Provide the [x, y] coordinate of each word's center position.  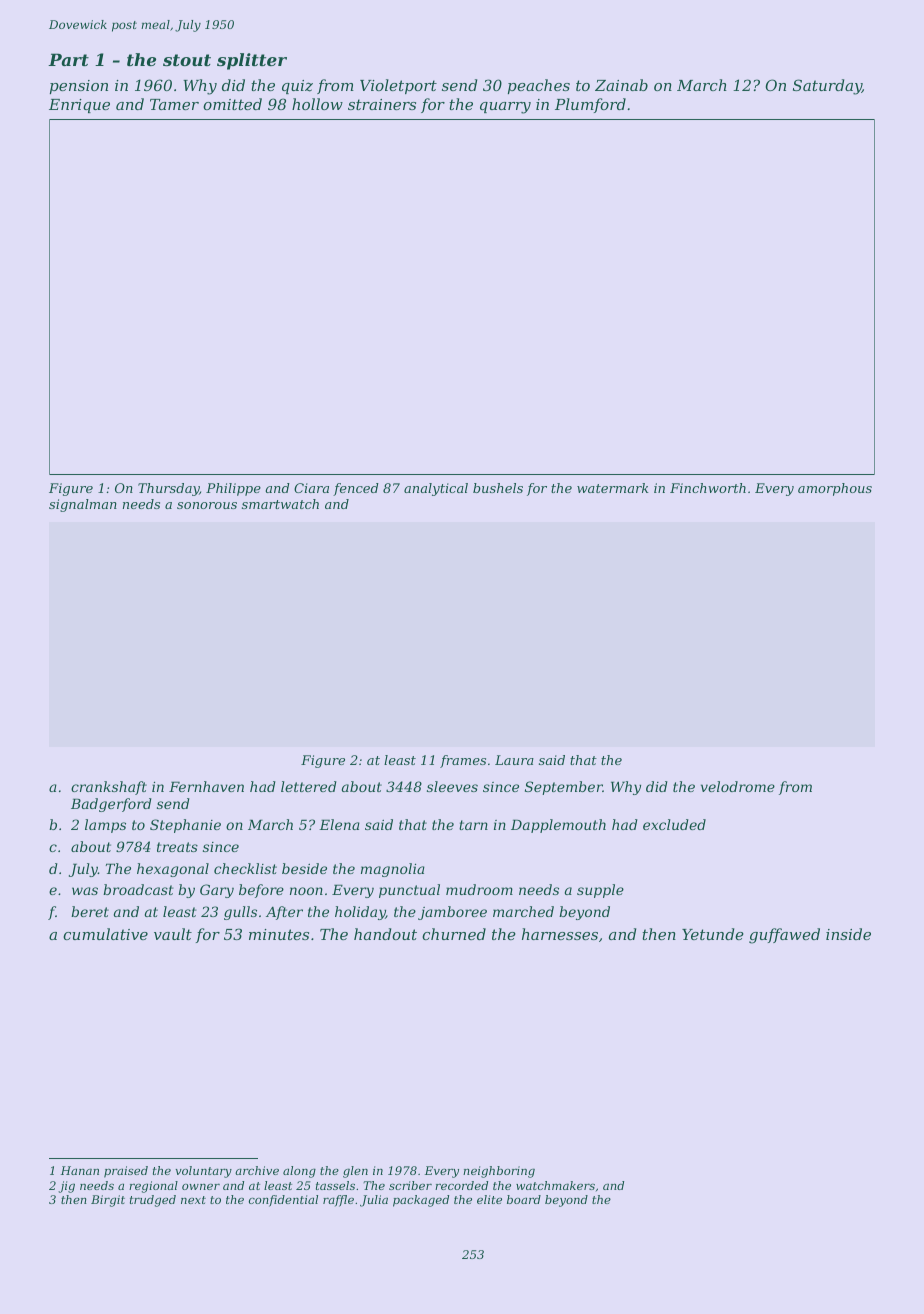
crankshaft [109, 788]
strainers [382, 104]
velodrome [738, 786]
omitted [232, 104]
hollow [317, 104]
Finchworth [708, 488]
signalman [83, 505]
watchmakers [555, 1185]
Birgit [108, 1201]
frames [463, 761]
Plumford [590, 105]
